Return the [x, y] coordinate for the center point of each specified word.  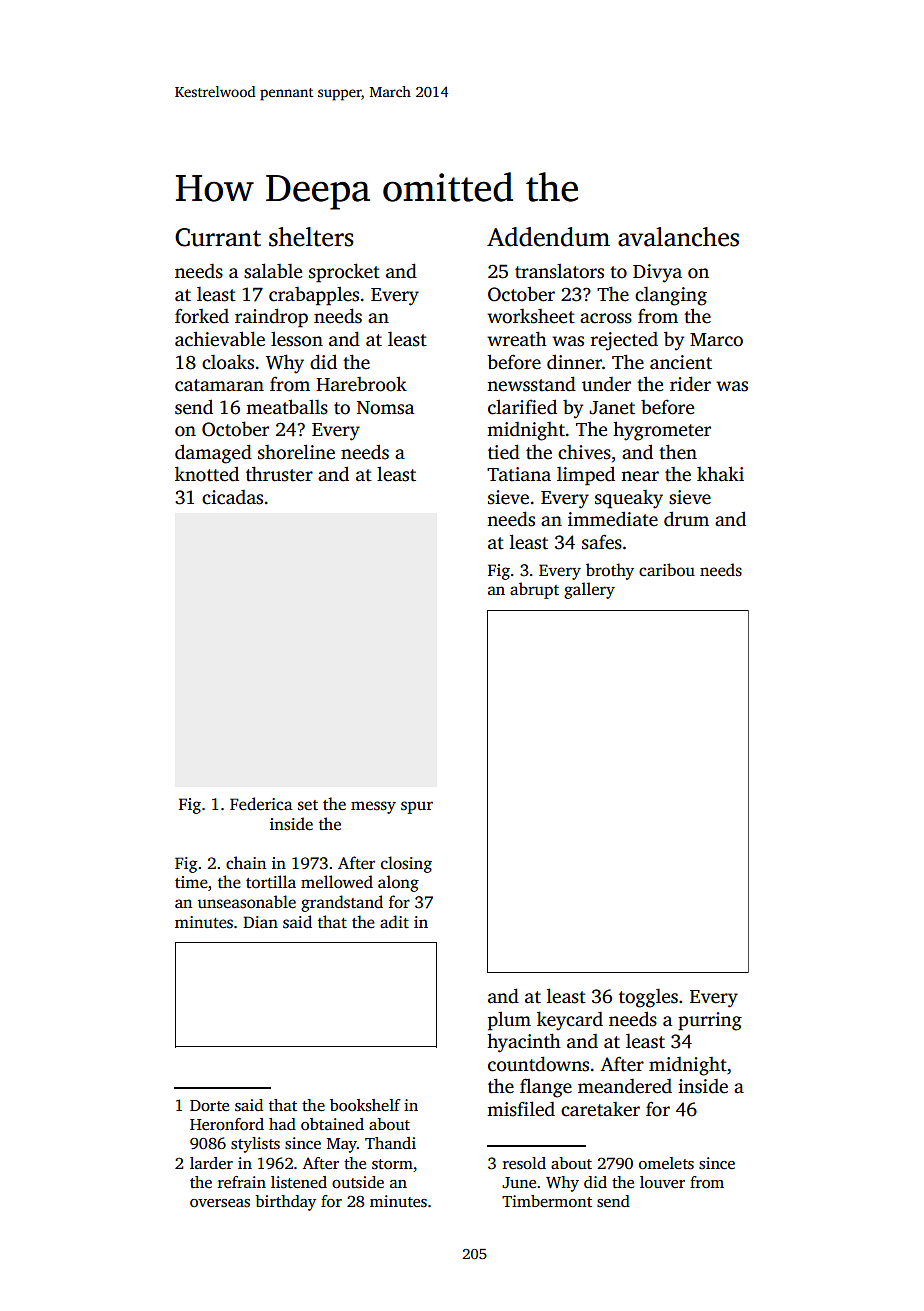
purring [710, 1021]
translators [559, 271]
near [640, 476]
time [191, 882]
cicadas [232, 497]
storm [392, 1164]
